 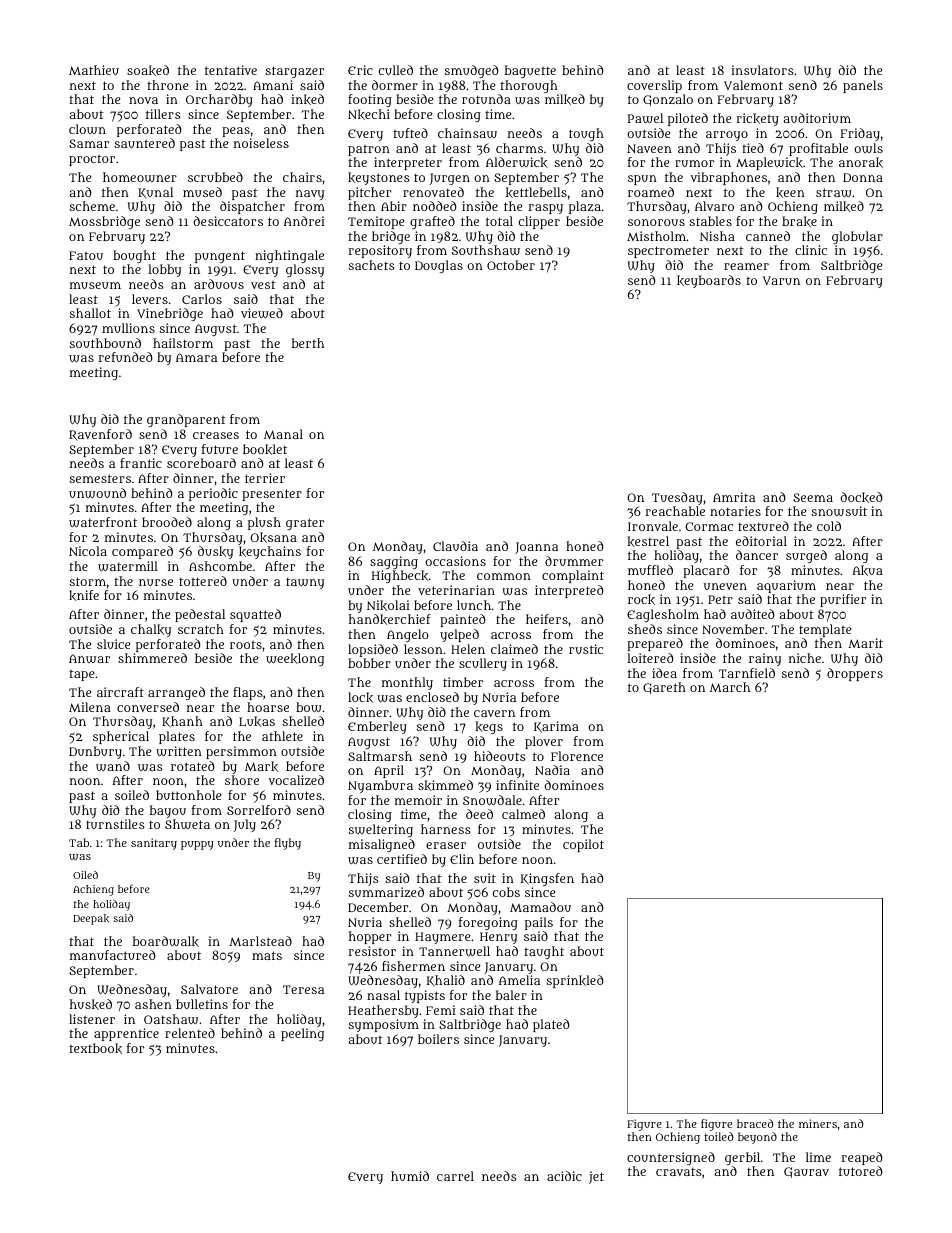 I want to click on tentative, so click(x=231, y=70).
